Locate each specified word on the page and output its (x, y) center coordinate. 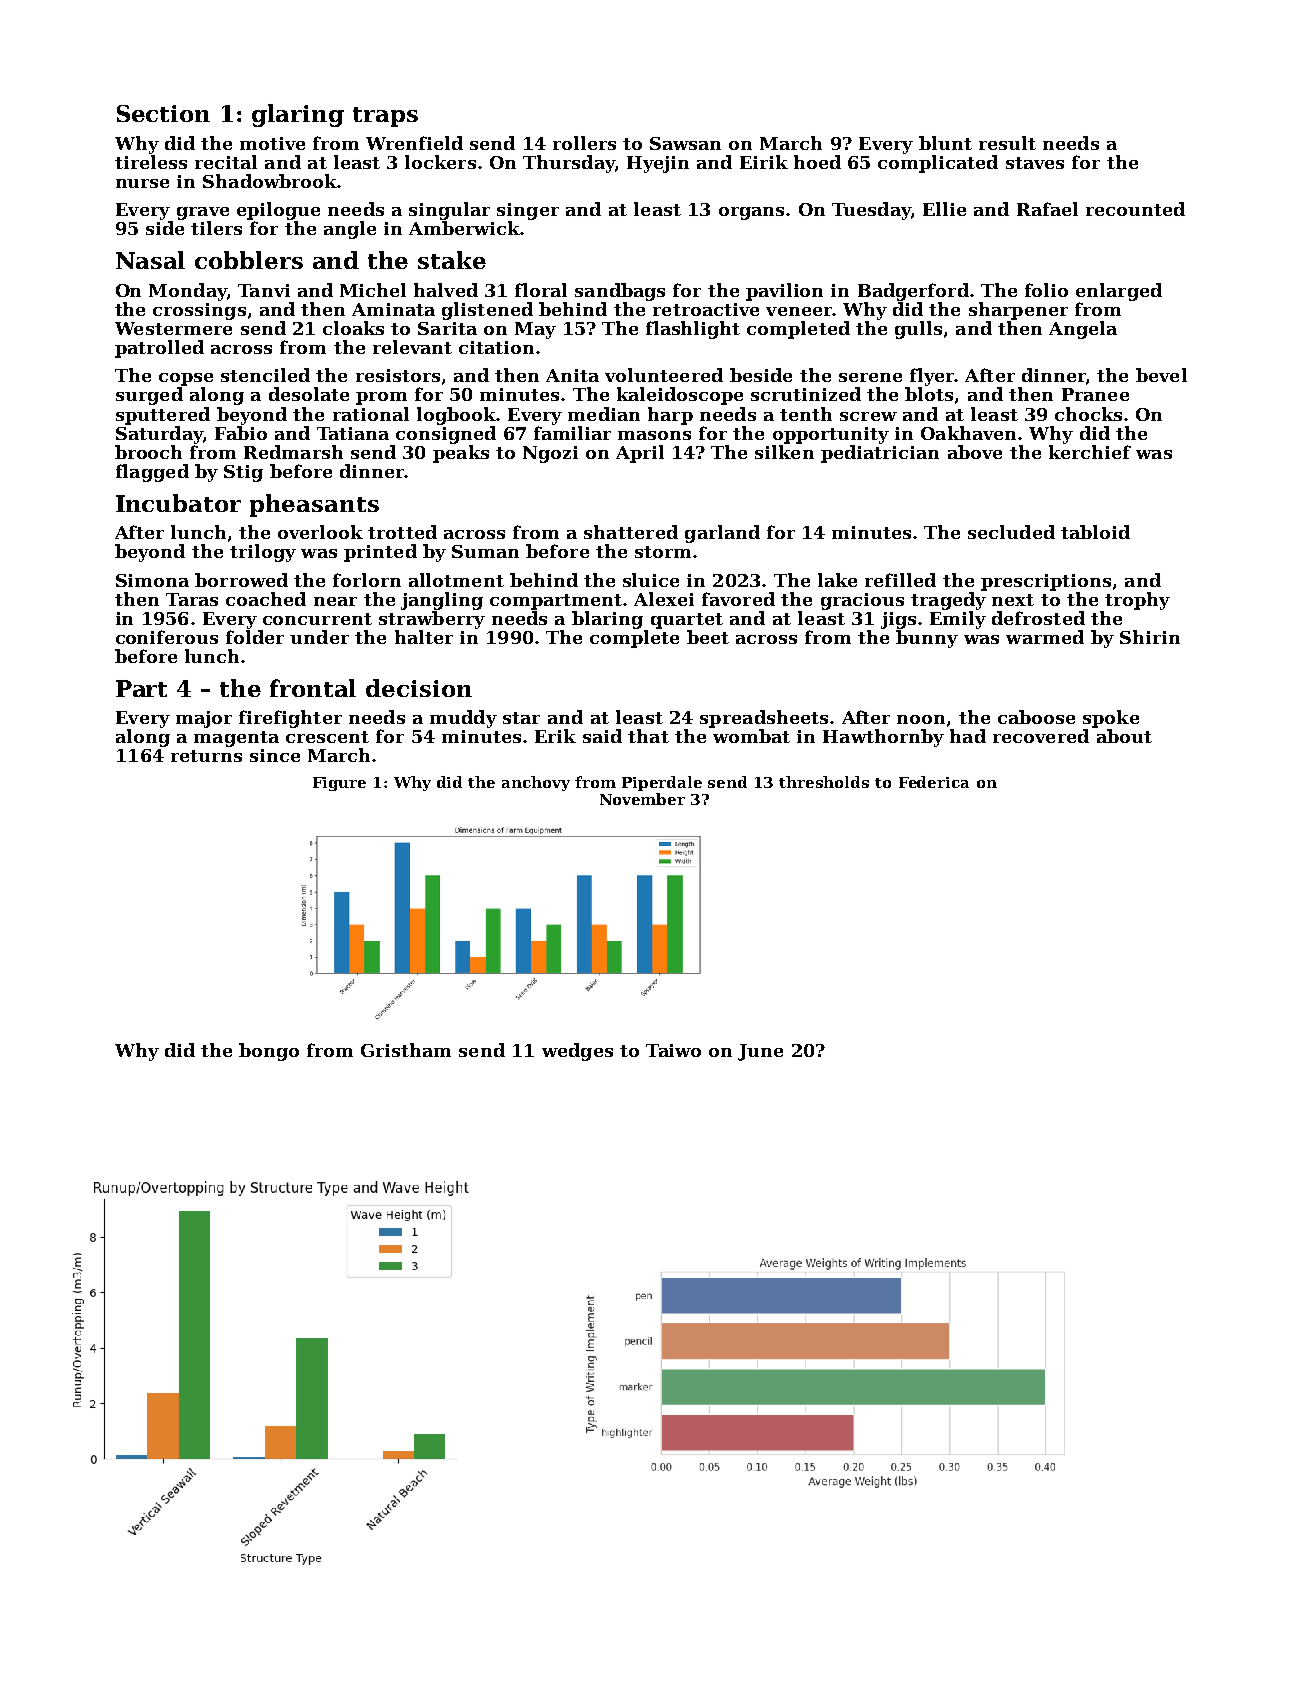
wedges (577, 1052)
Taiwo (673, 1050)
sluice (651, 580)
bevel (1161, 375)
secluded (1011, 532)
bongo (269, 1052)
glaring (298, 115)
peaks (461, 454)
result (1007, 143)
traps (385, 117)
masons (654, 435)
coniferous (167, 637)
